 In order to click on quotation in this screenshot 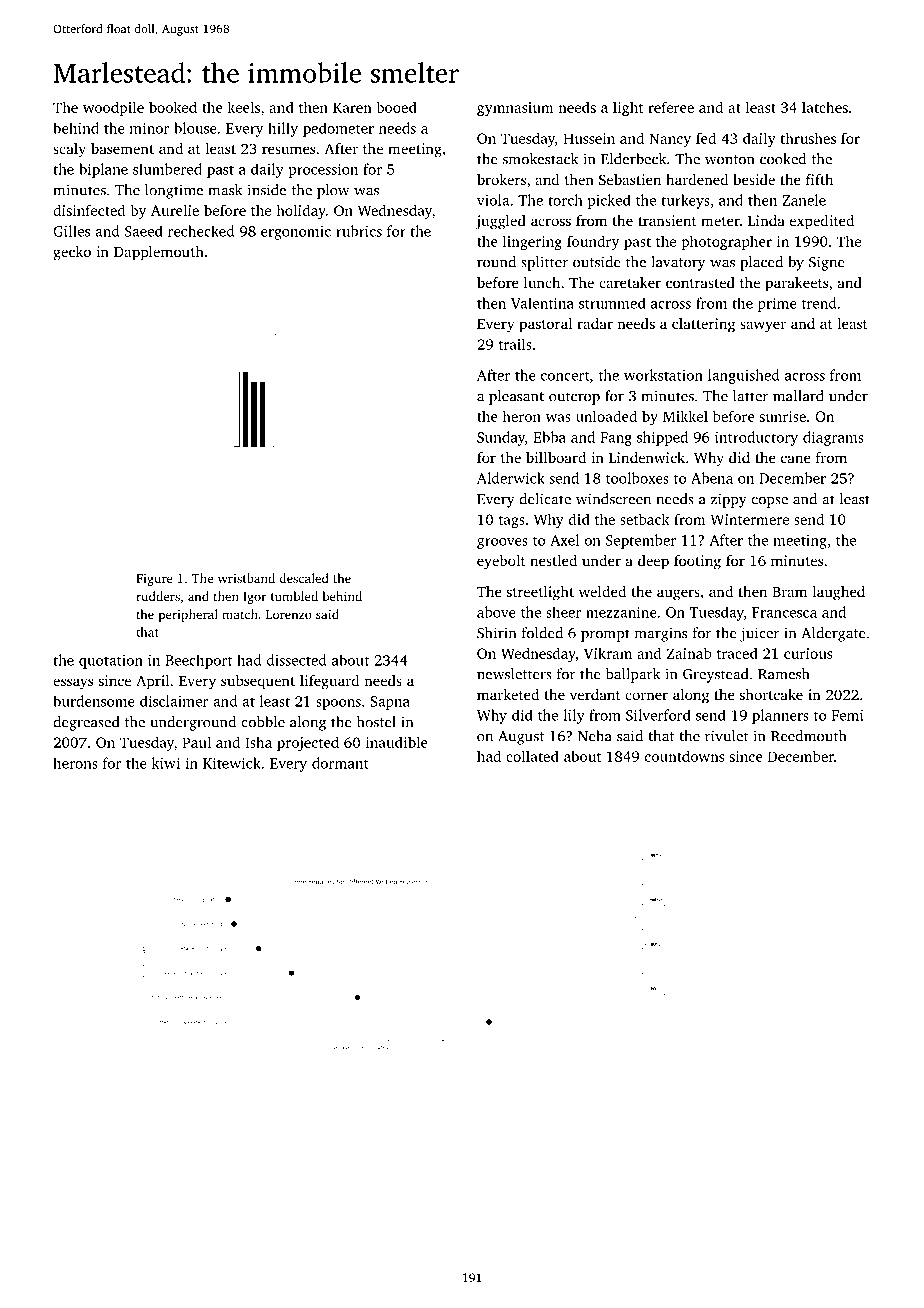, I will do `click(111, 662)`.
